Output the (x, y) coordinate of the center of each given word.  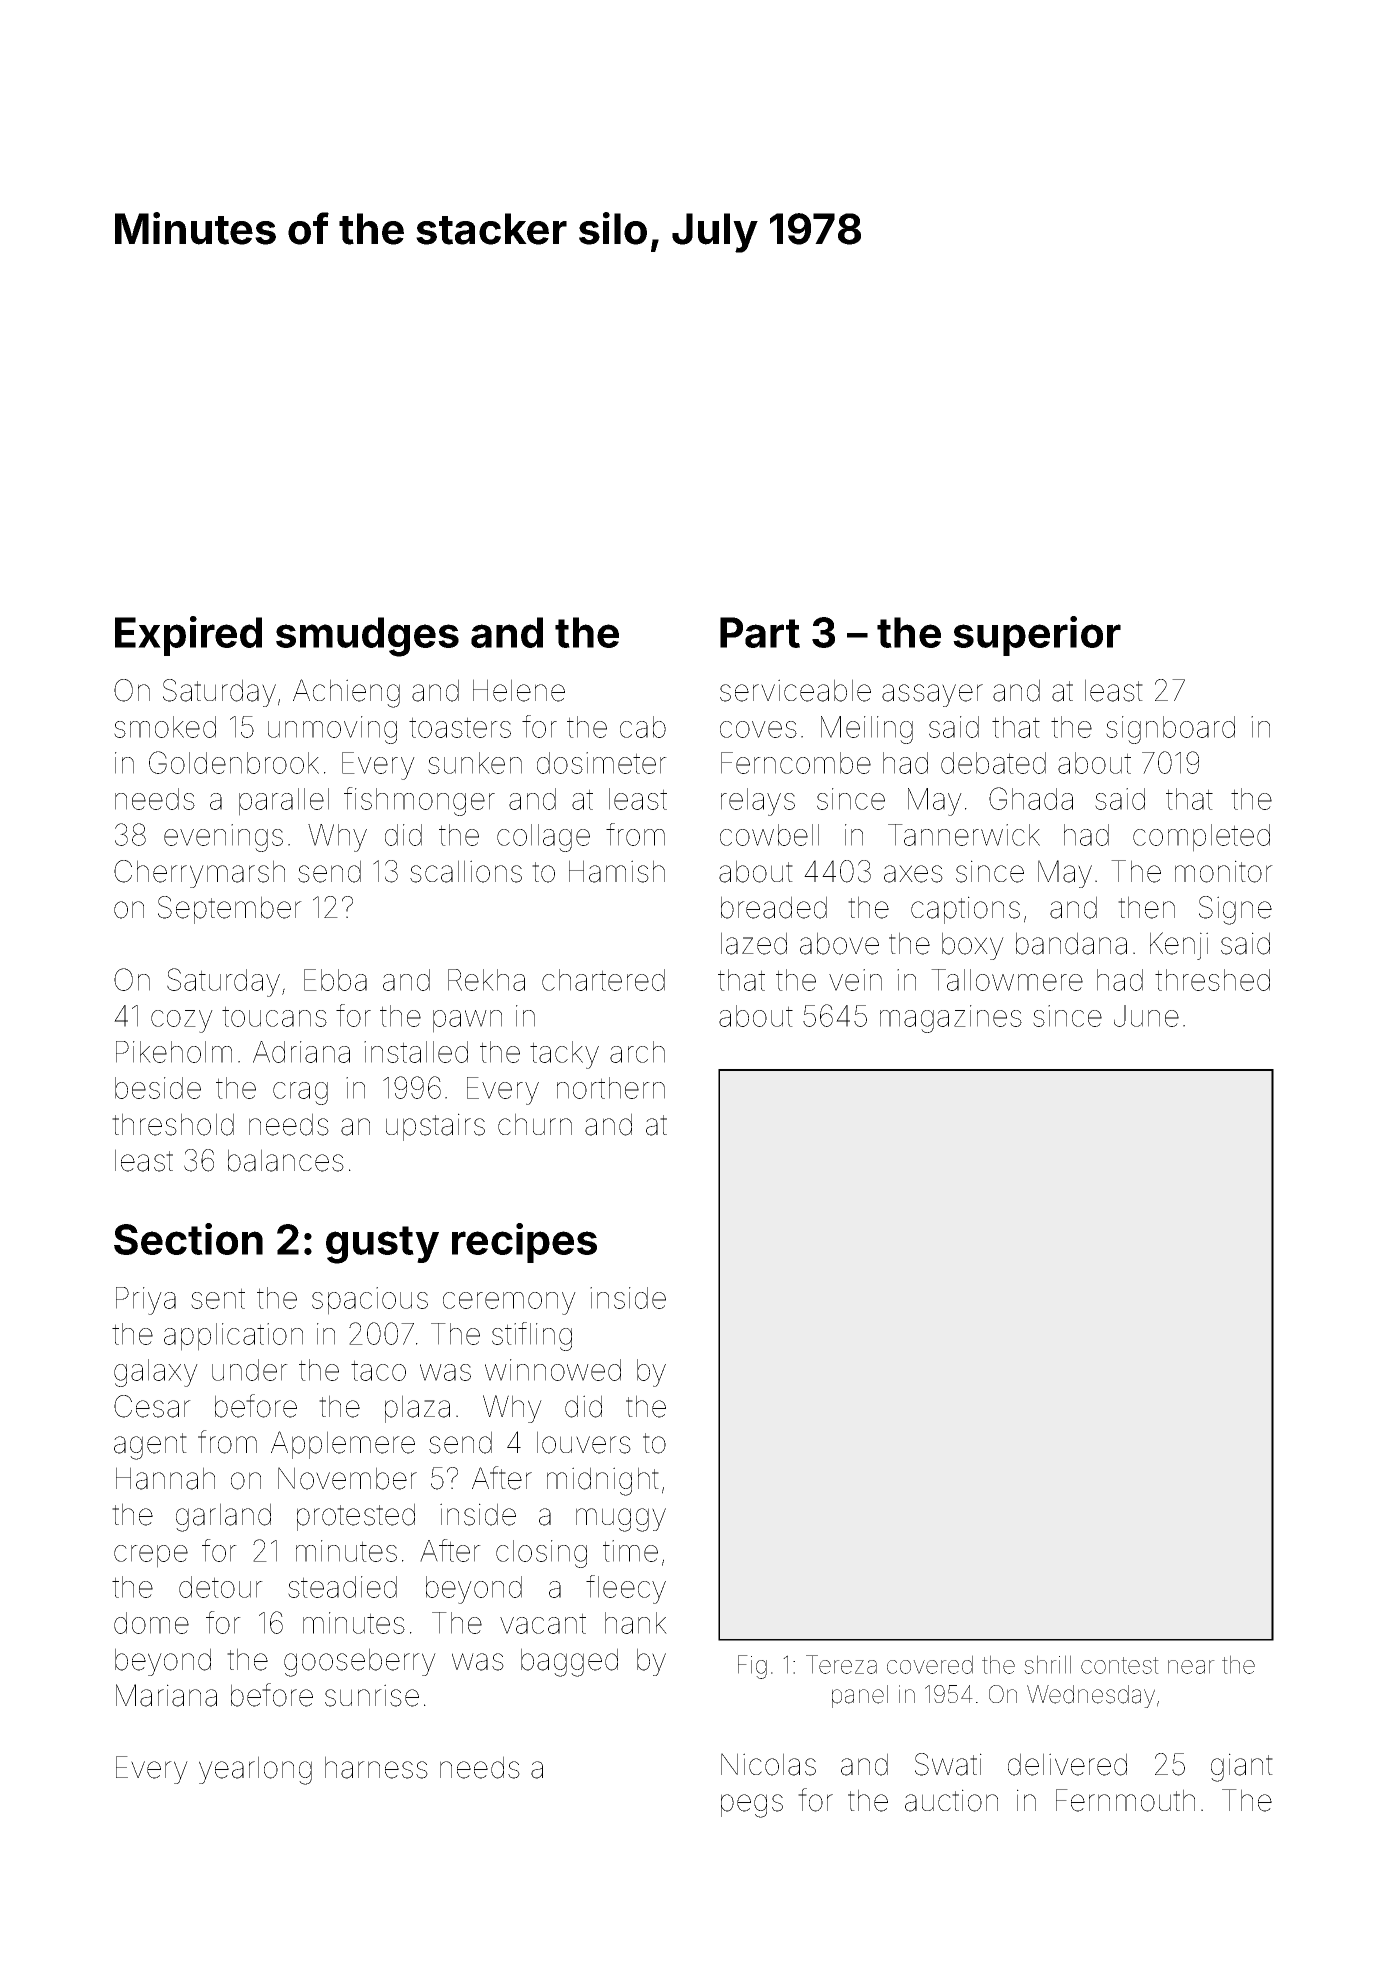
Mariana (166, 1695)
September (230, 910)
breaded (774, 907)
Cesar (152, 1406)
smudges (367, 637)
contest (1120, 1665)
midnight (603, 1481)
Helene (519, 690)
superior (1037, 636)
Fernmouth (1125, 1800)
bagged (569, 1662)
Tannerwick (964, 835)
